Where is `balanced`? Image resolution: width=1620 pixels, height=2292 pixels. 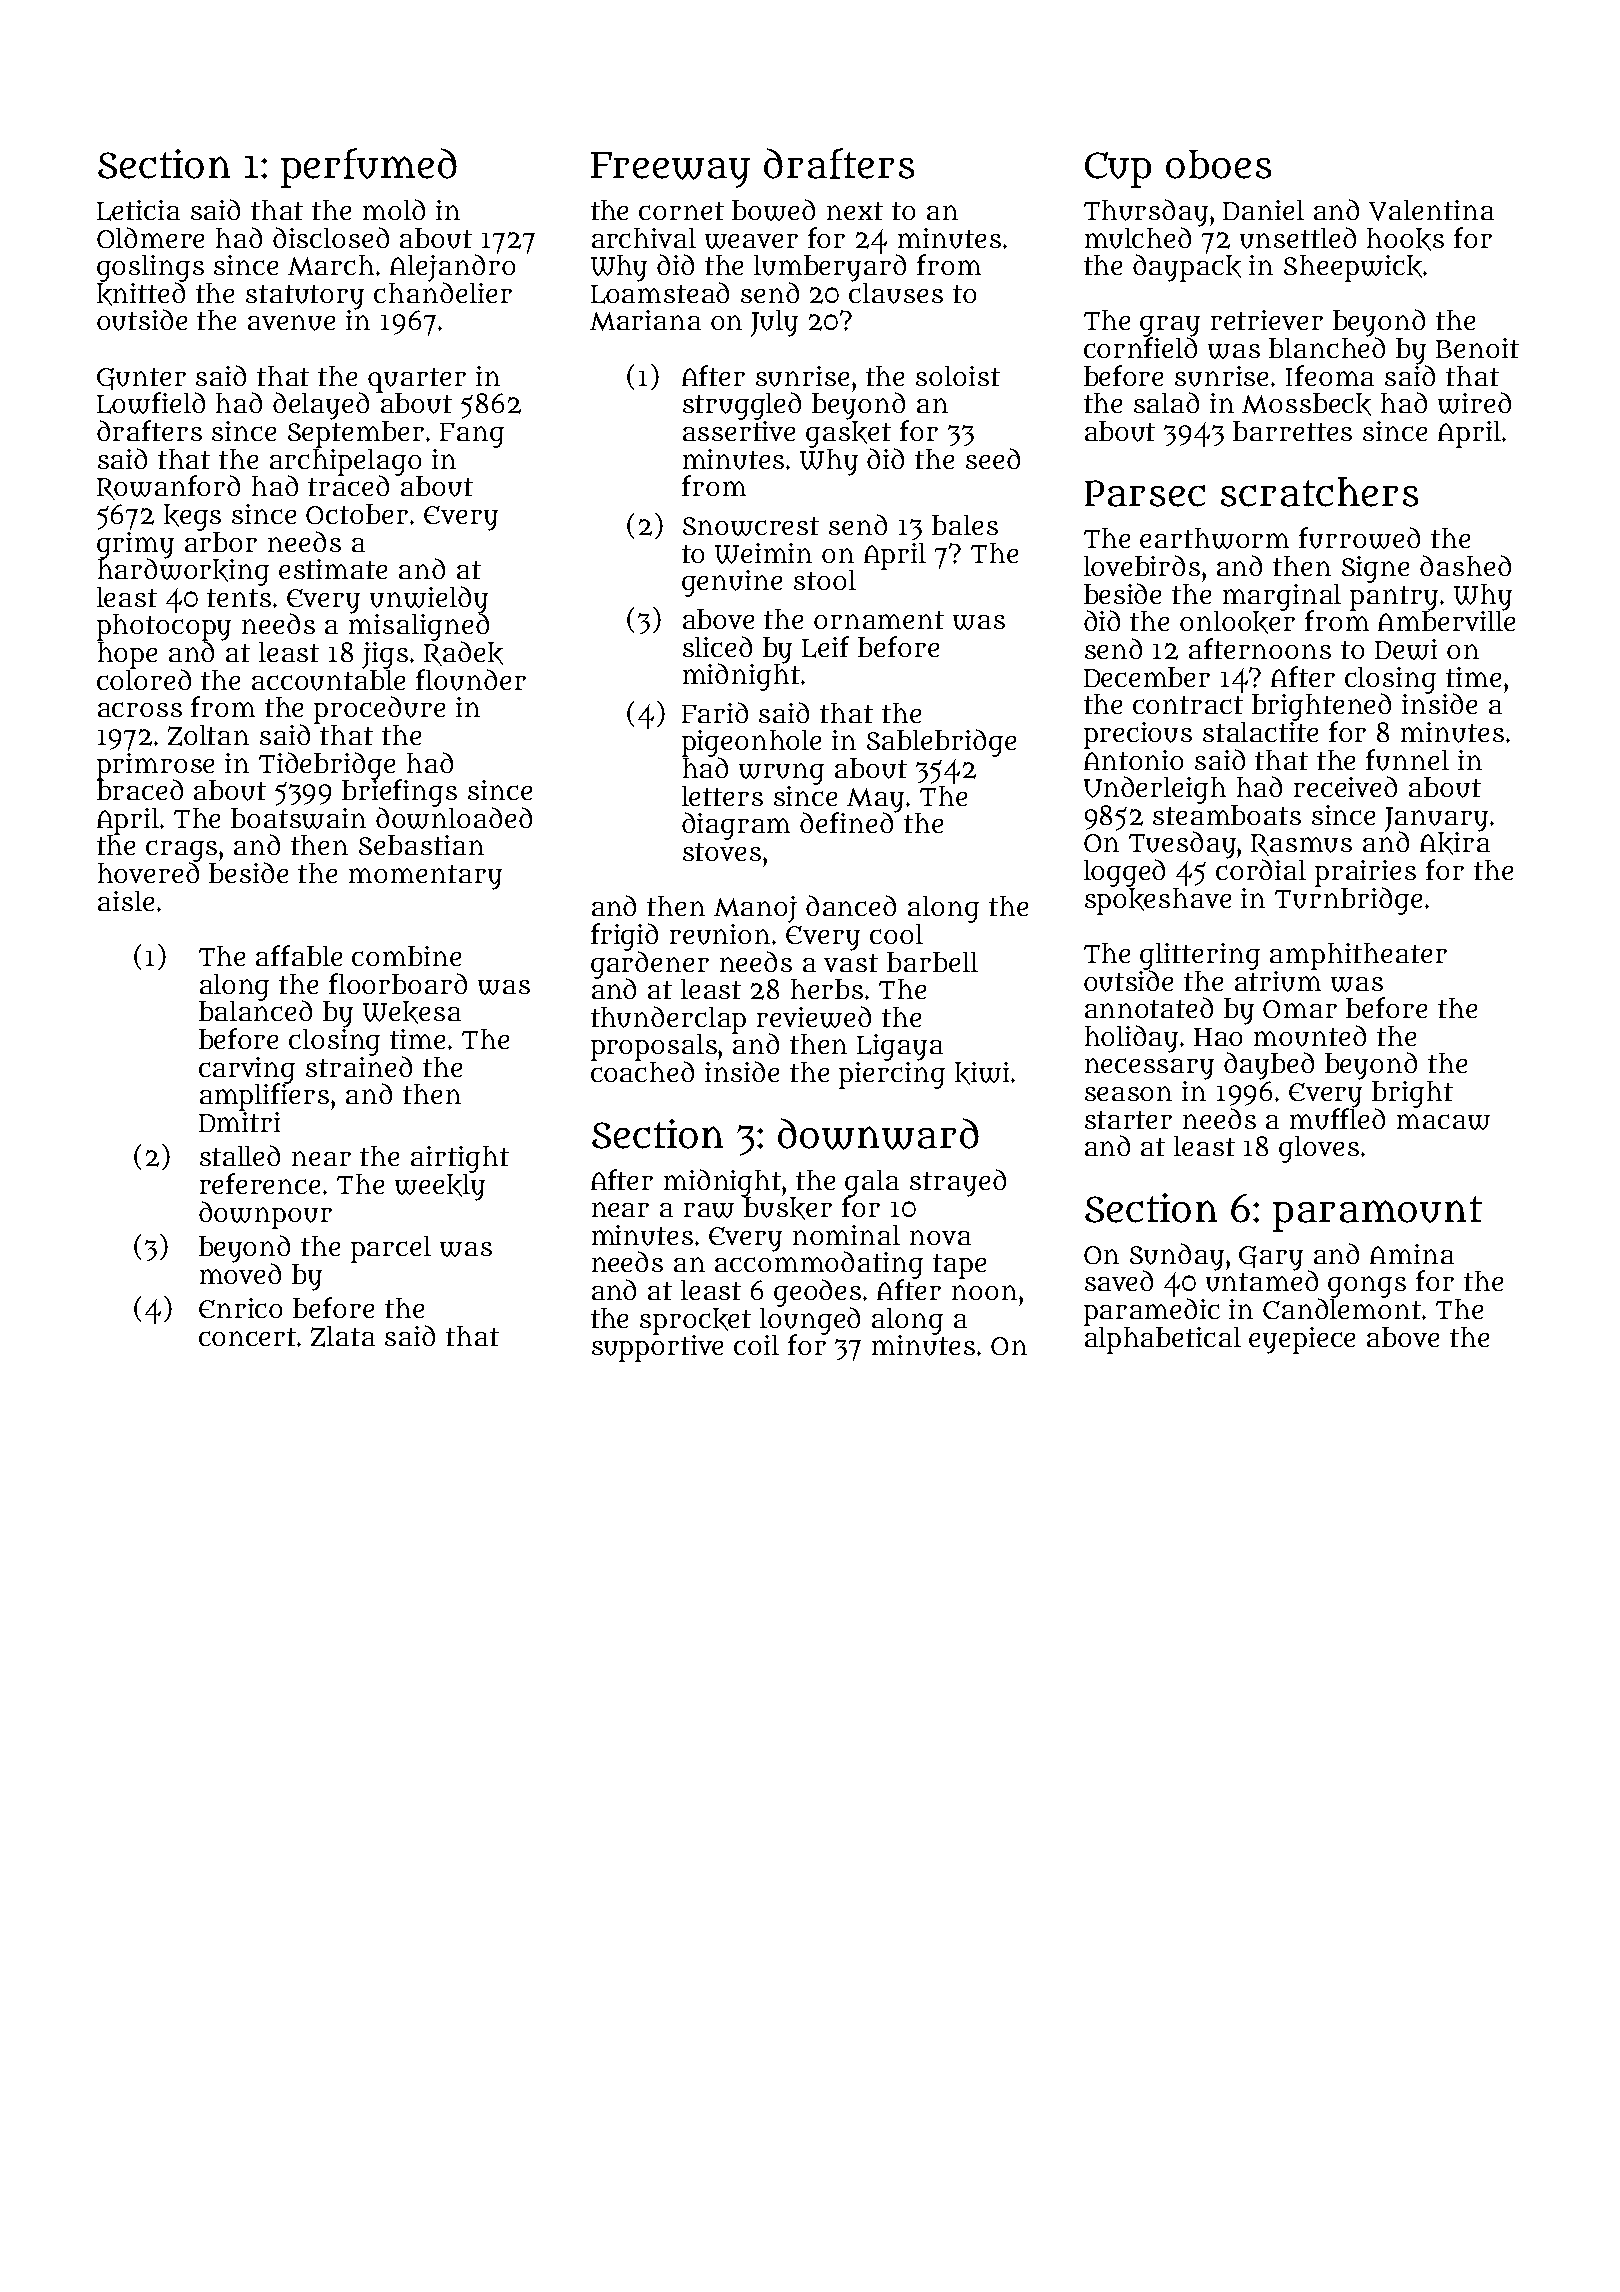 balanced is located at coordinates (255, 1010).
